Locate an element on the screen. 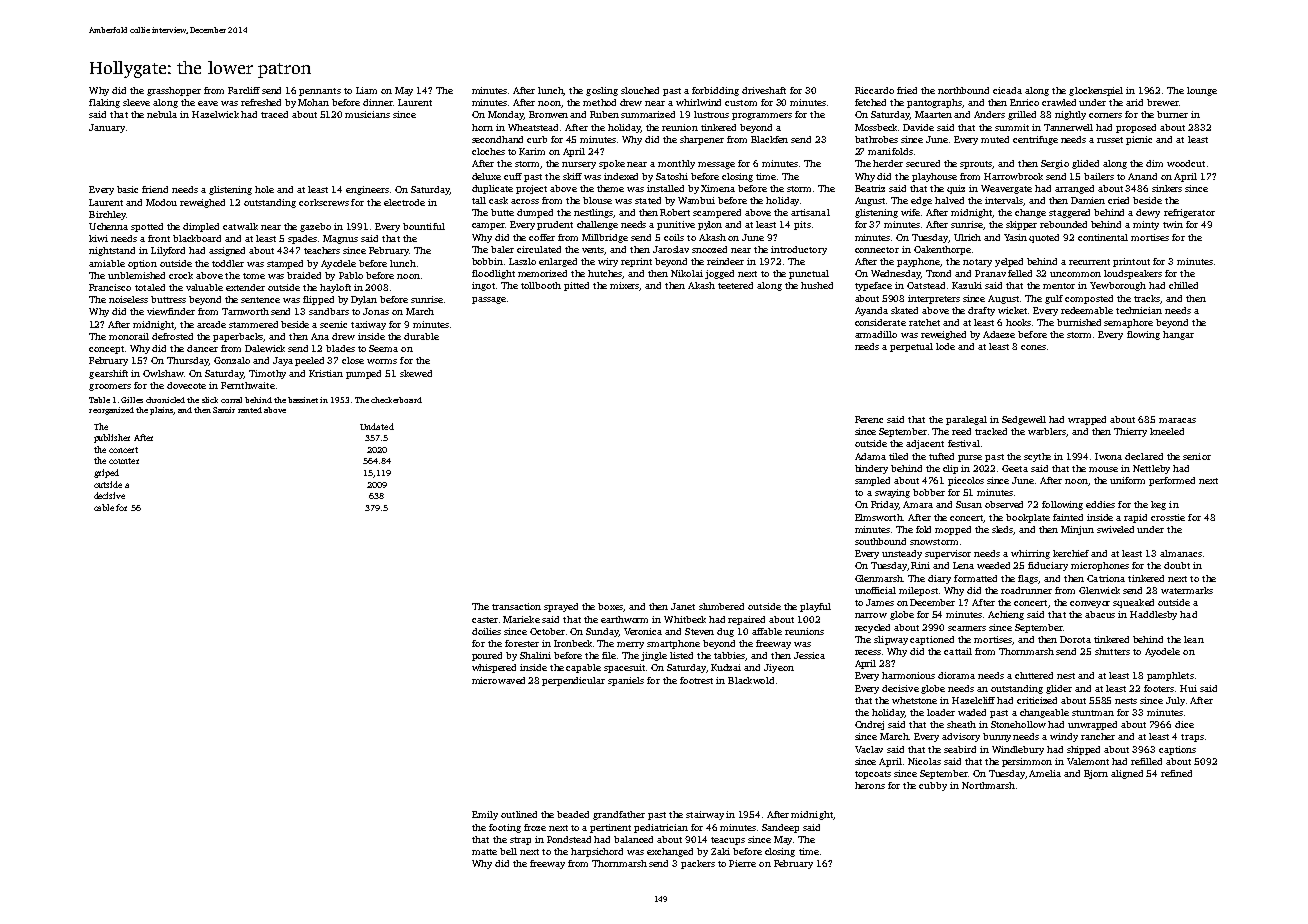 The image size is (1308, 924). Liam is located at coordinates (366, 90).
